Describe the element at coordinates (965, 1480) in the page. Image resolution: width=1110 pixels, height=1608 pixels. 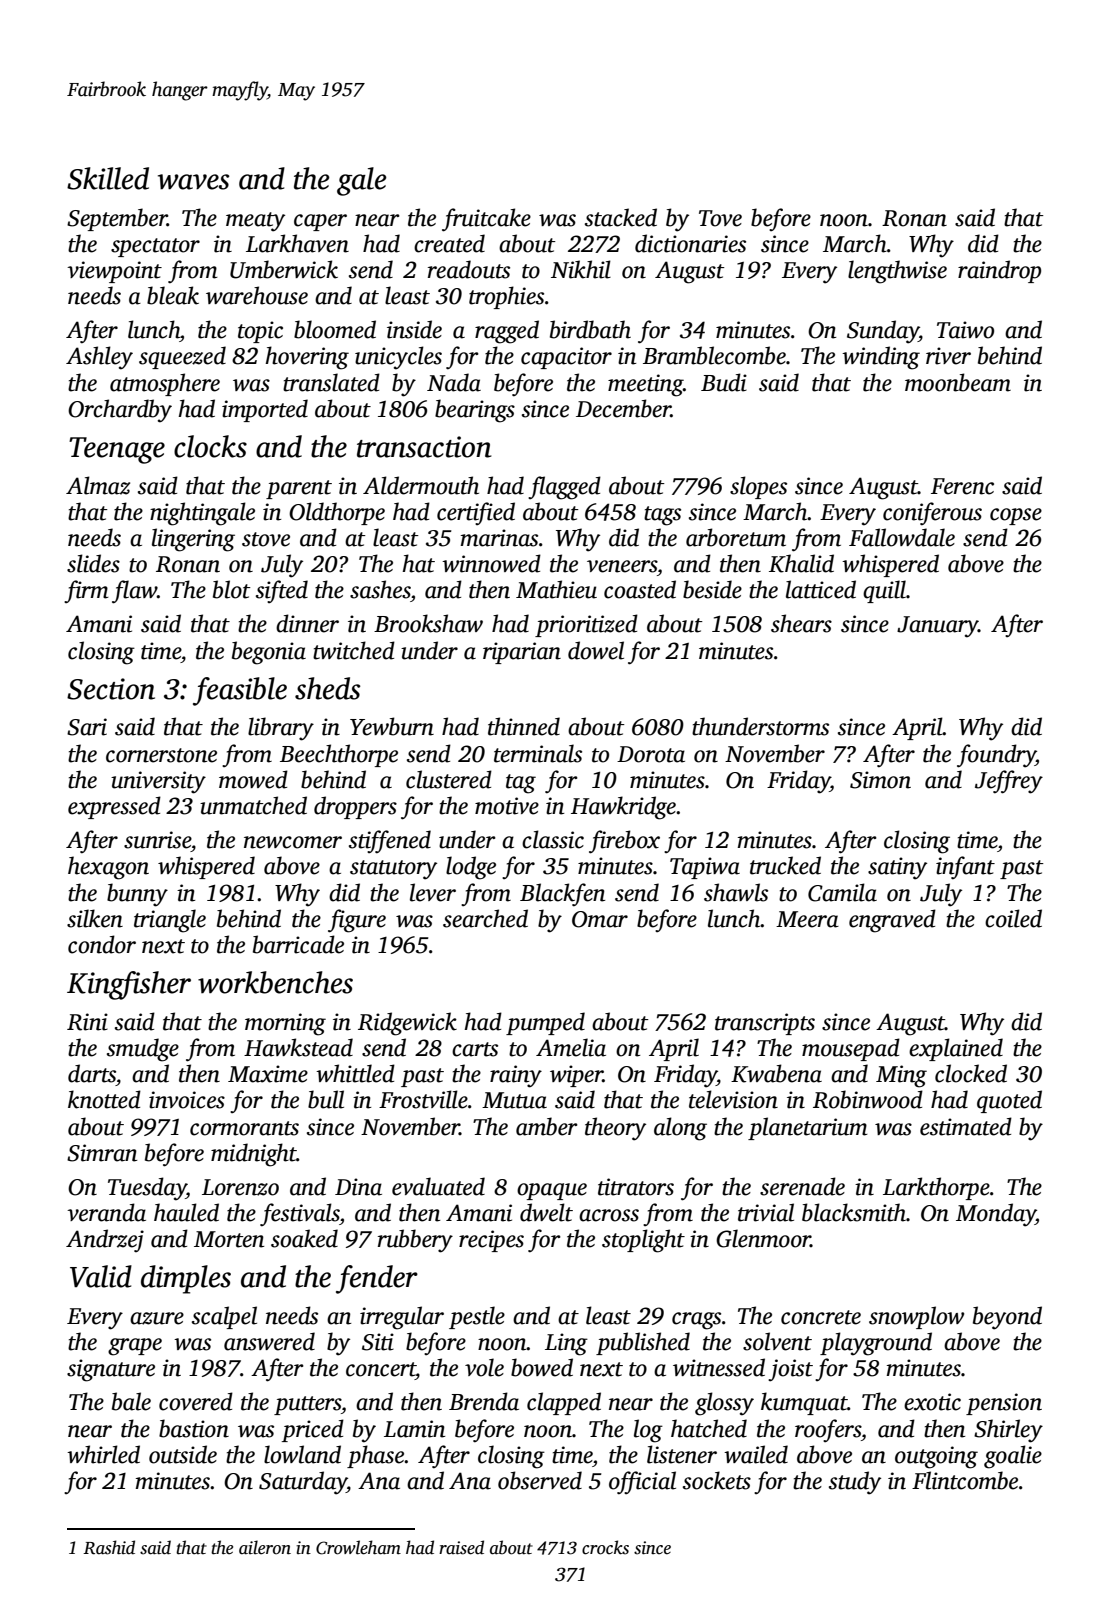
I see `Flintcombe` at that location.
